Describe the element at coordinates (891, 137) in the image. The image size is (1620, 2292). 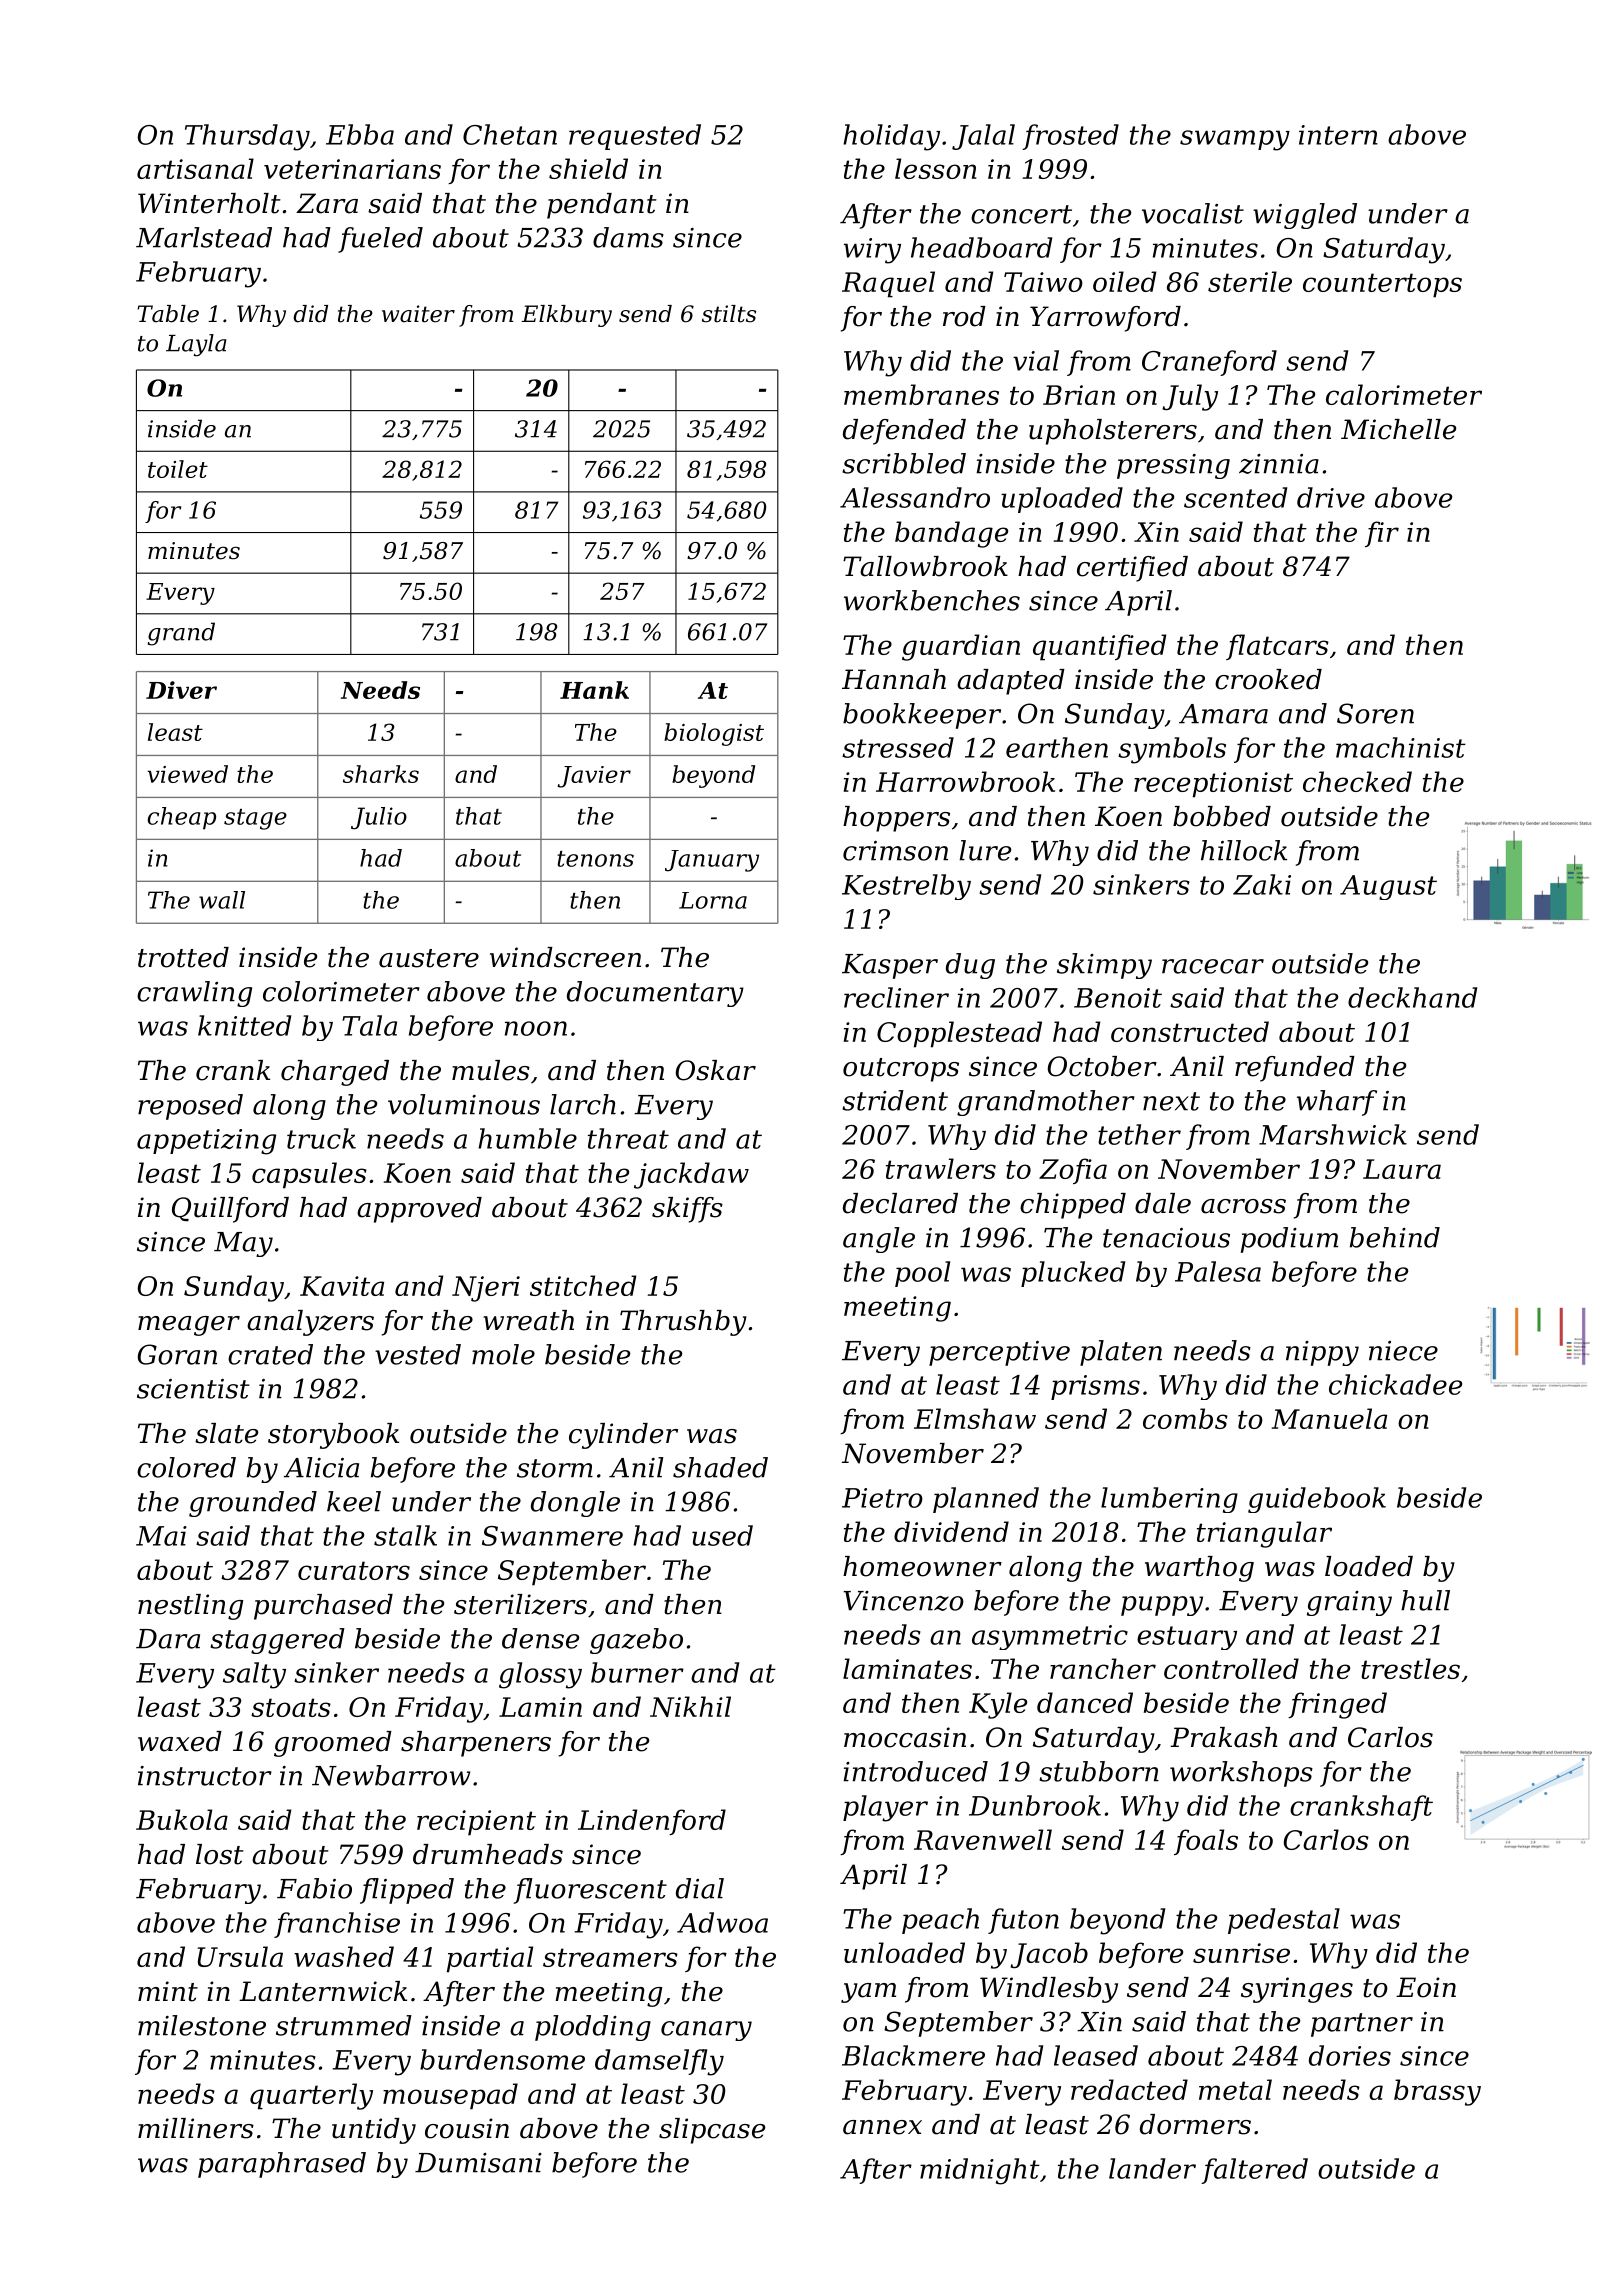
I see `holiday` at that location.
